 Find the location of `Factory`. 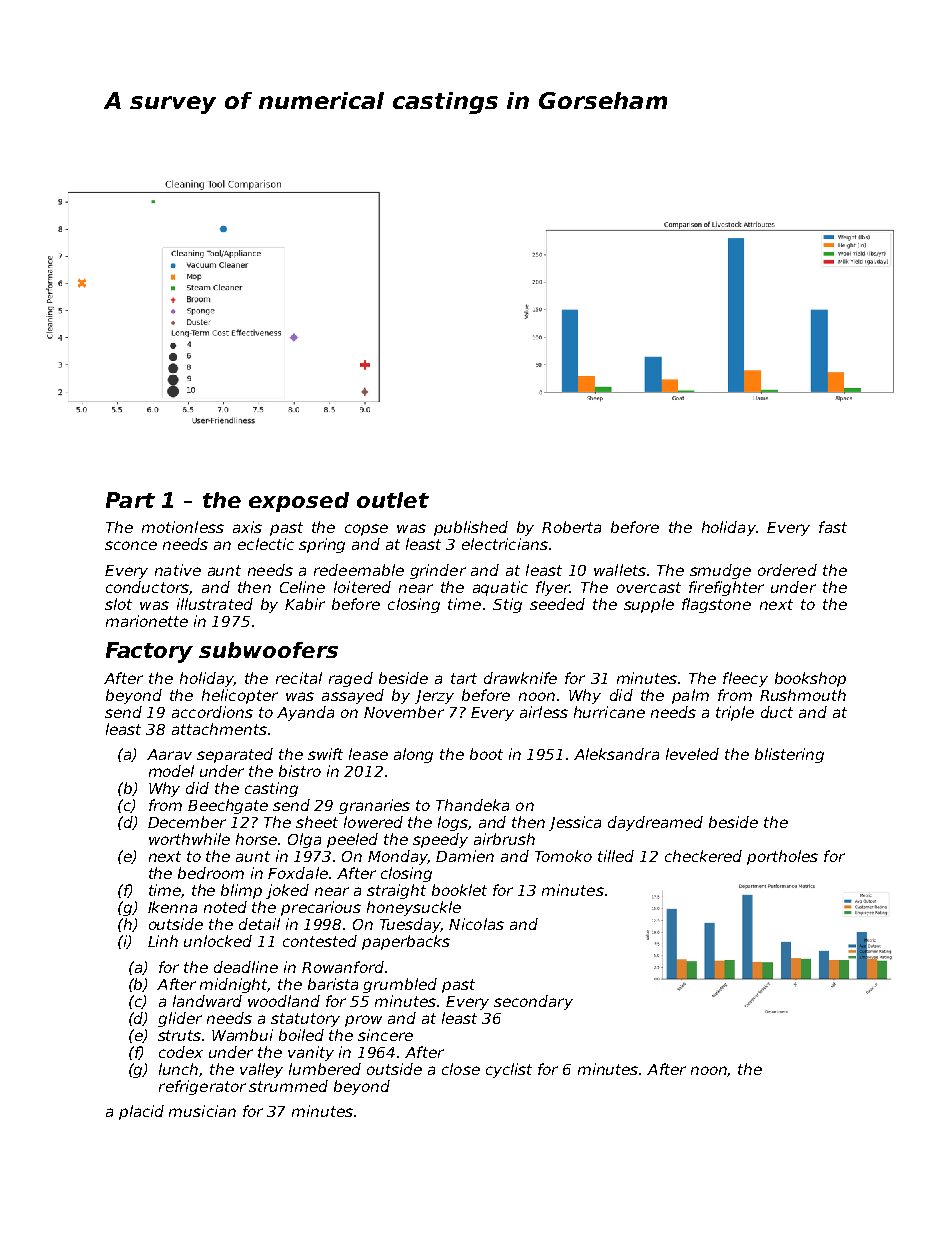

Factory is located at coordinates (149, 652).
